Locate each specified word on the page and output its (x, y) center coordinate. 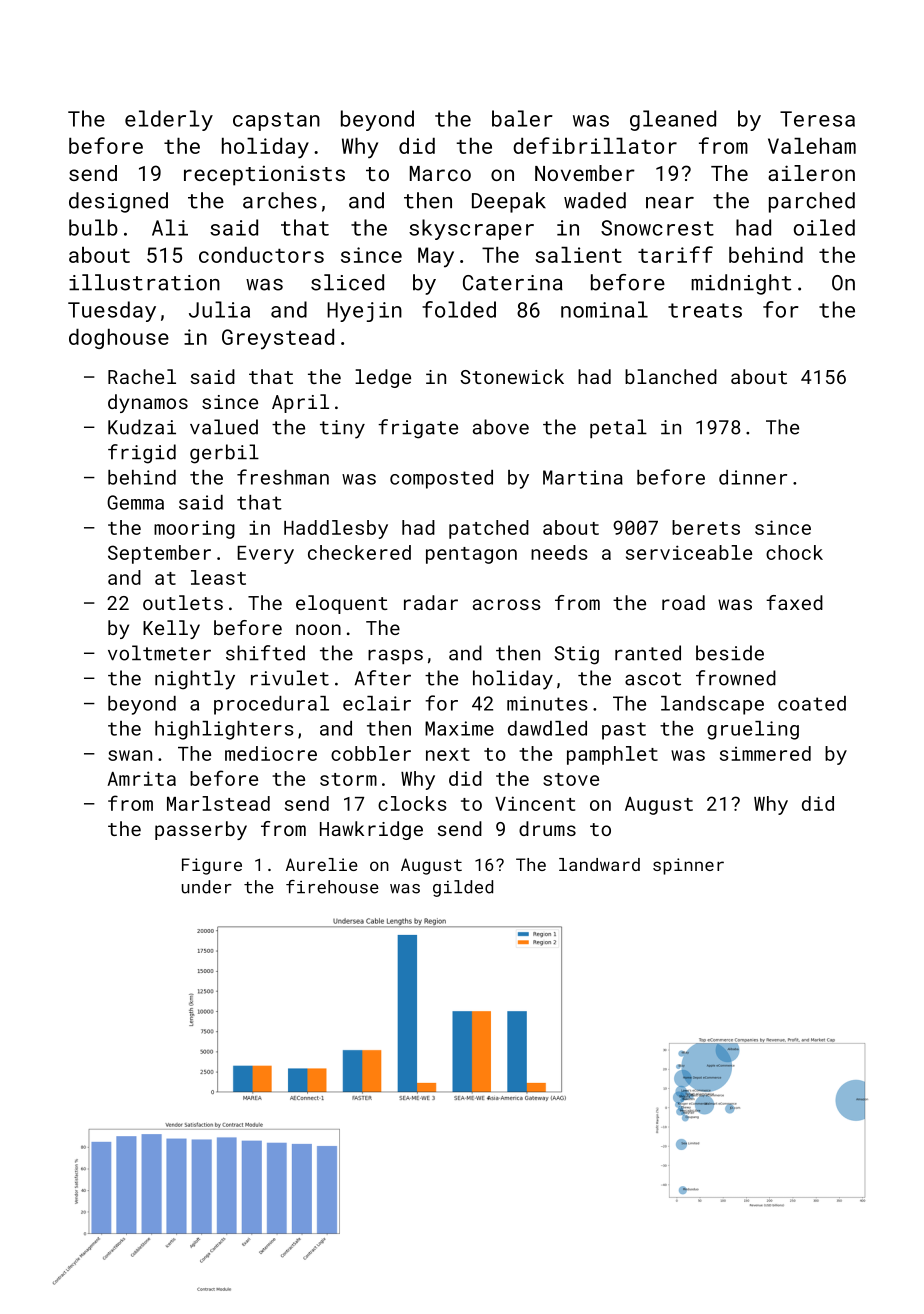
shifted (265, 653)
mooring (194, 530)
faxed (794, 602)
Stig (576, 655)
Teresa (817, 119)
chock (794, 552)
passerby (201, 830)
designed (118, 202)
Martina (583, 477)
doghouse (119, 339)
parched (812, 202)
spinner (688, 866)
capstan (276, 121)
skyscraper (471, 229)
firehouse (332, 887)
